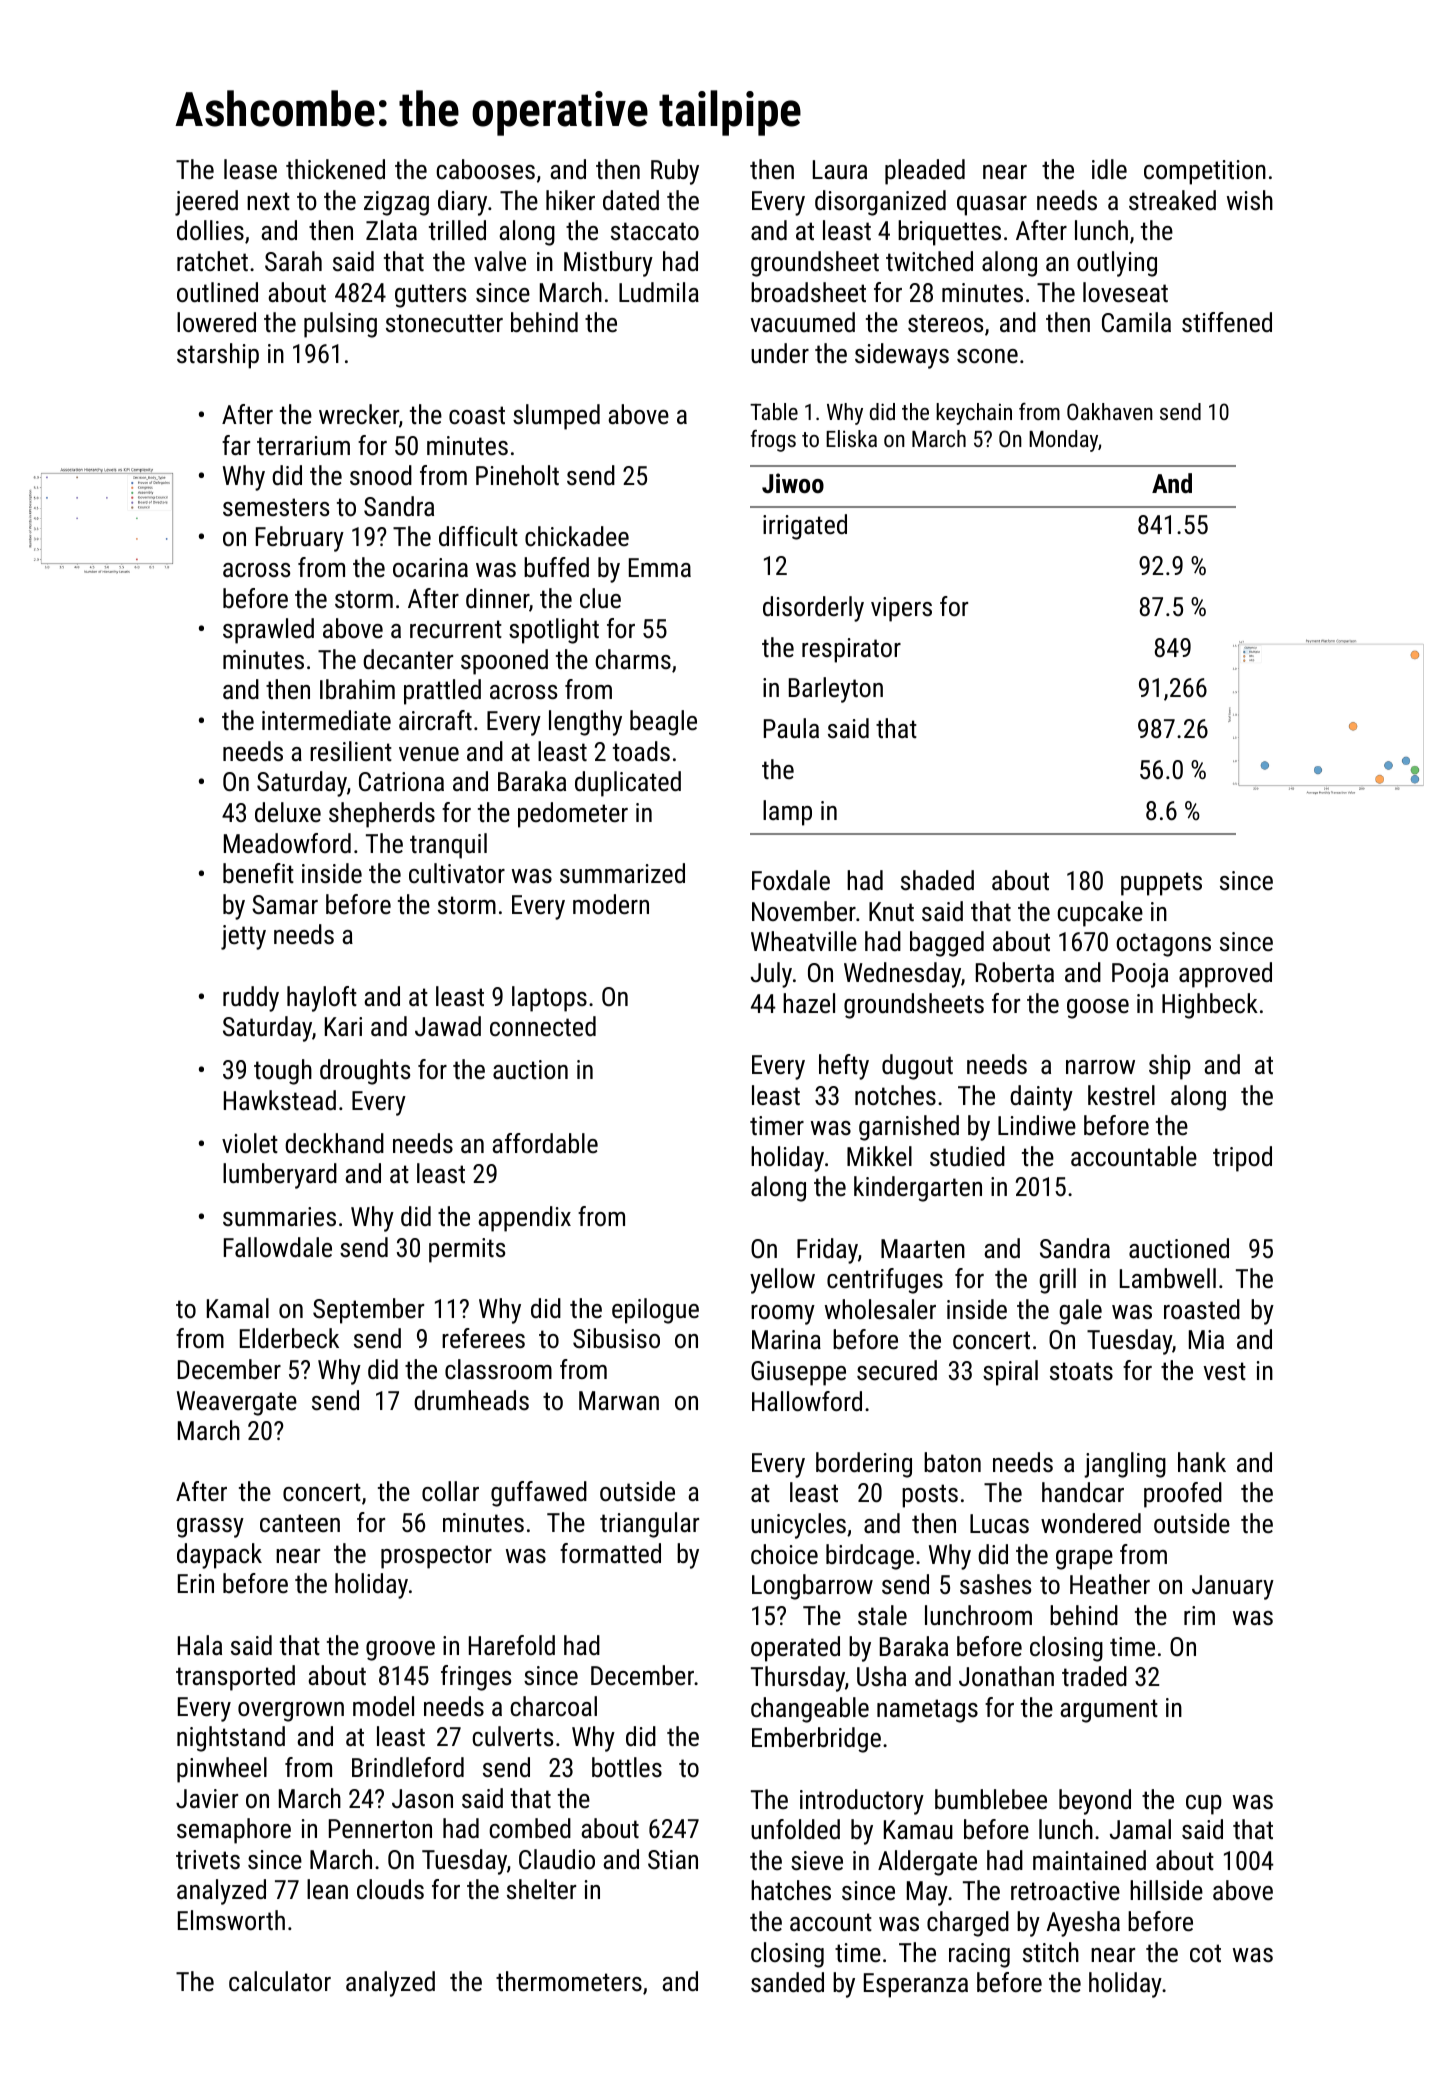 The width and height of the screenshot is (1450, 2100). What do you see at coordinates (1250, 200) in the screenshot?
I see `wish` at bounding box center [1250, 200].
